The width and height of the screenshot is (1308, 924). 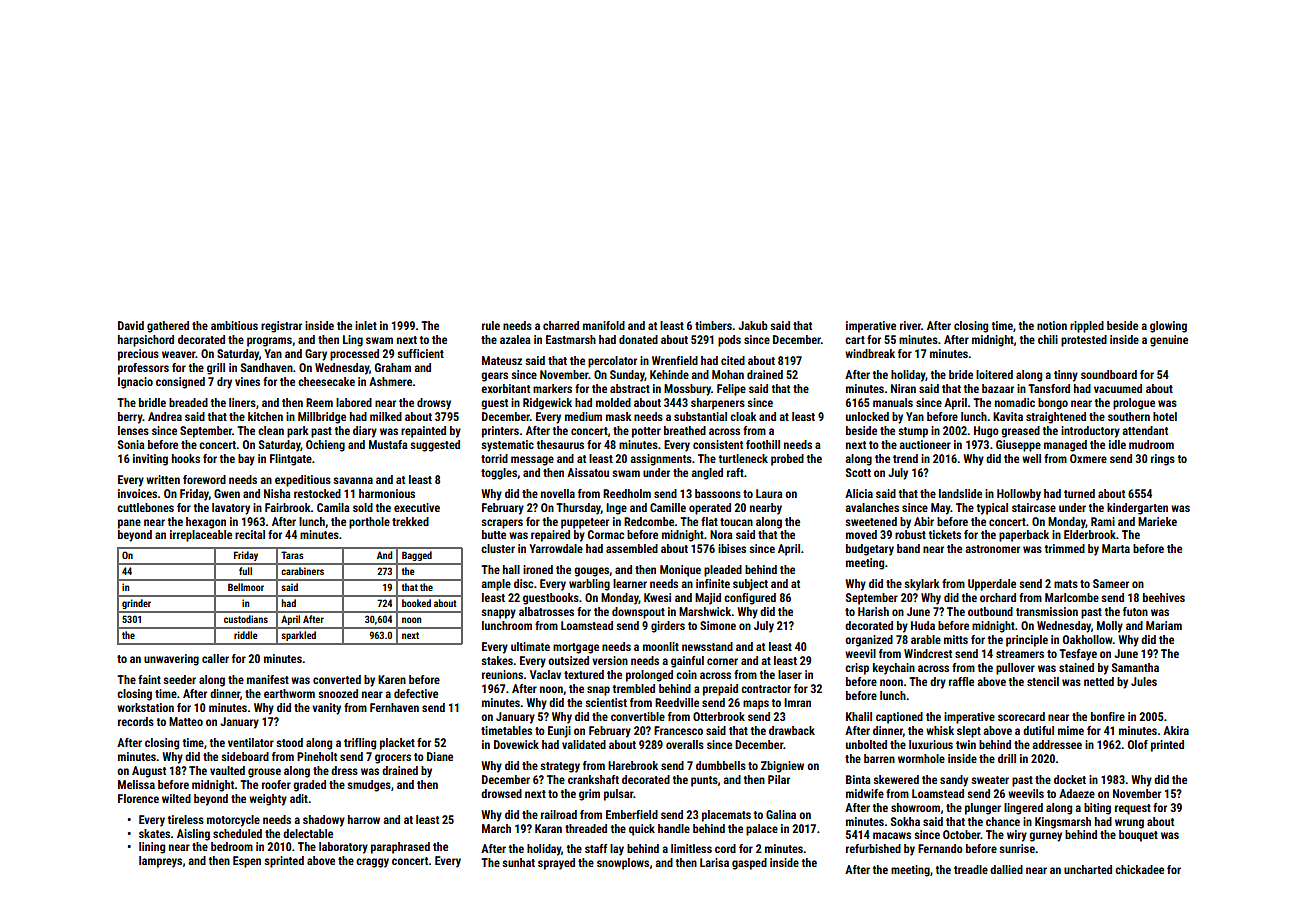 I want to click on Upperdale, so click(x=992, y=585).
